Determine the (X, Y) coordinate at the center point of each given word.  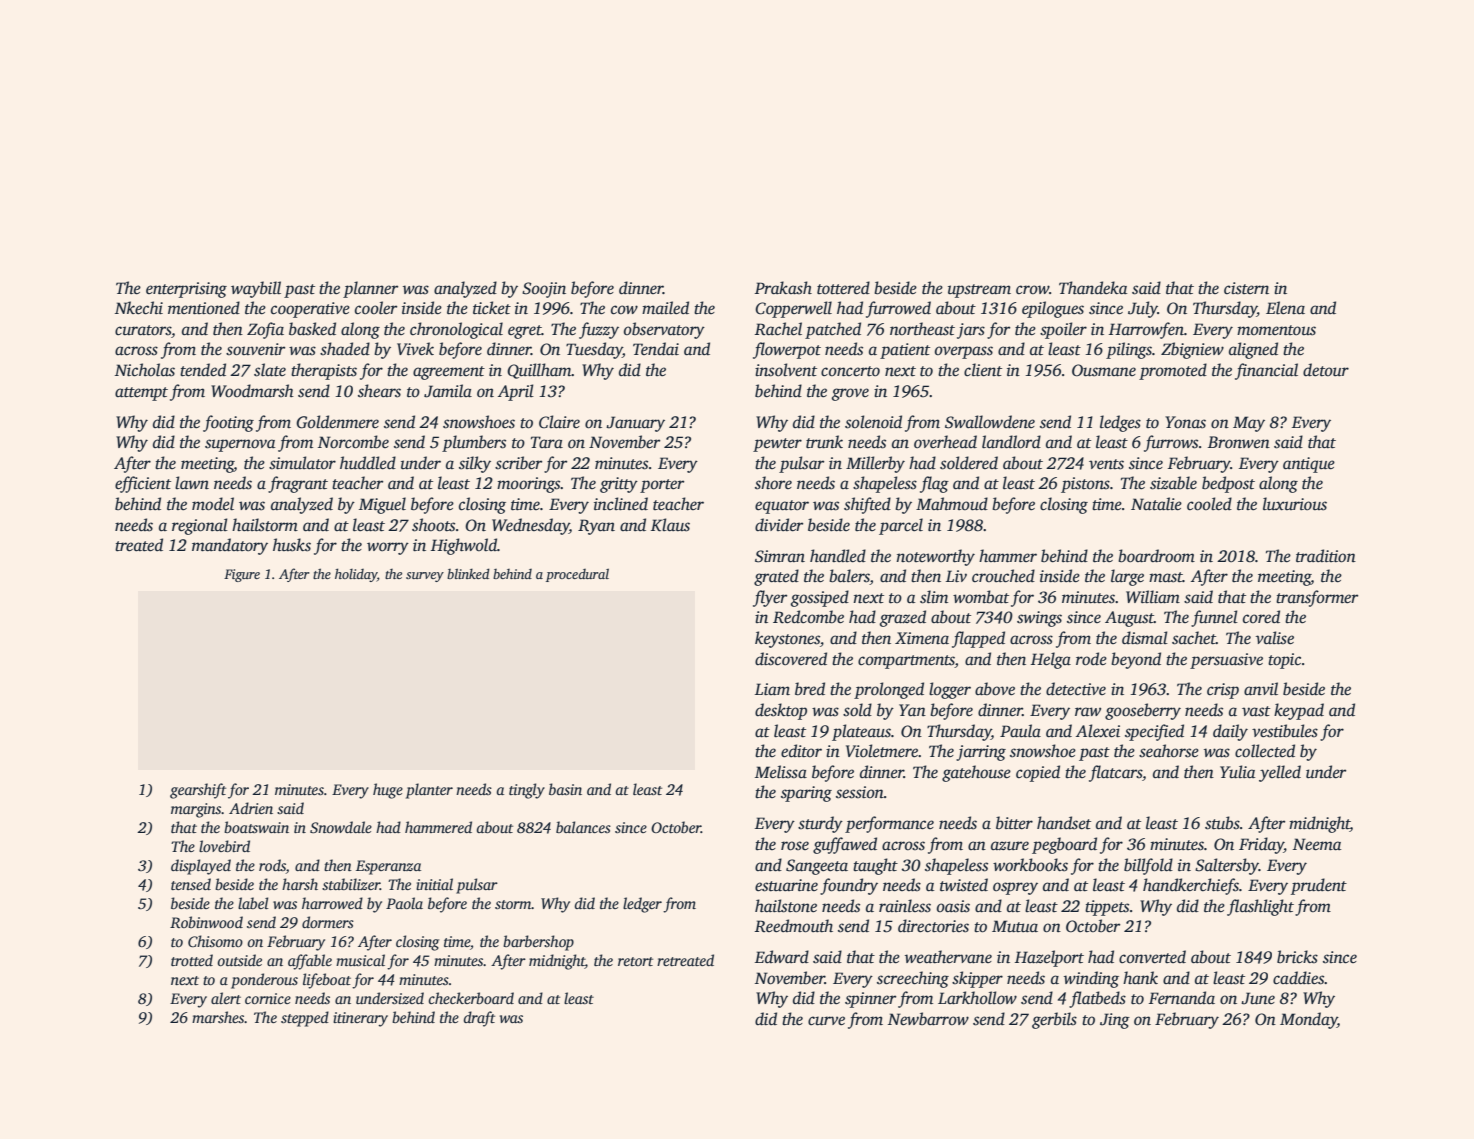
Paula (1020, 731)
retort (635, 961)
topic (1284, 661)
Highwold (464, 546)
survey (425, 577)
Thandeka (1093, 288)
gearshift (198, 791)
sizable (1173, 483)
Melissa (781, 772)
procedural (577, 575)
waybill (256, 289)
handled (838, 556)
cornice (268, 998)
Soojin (544, 290)
